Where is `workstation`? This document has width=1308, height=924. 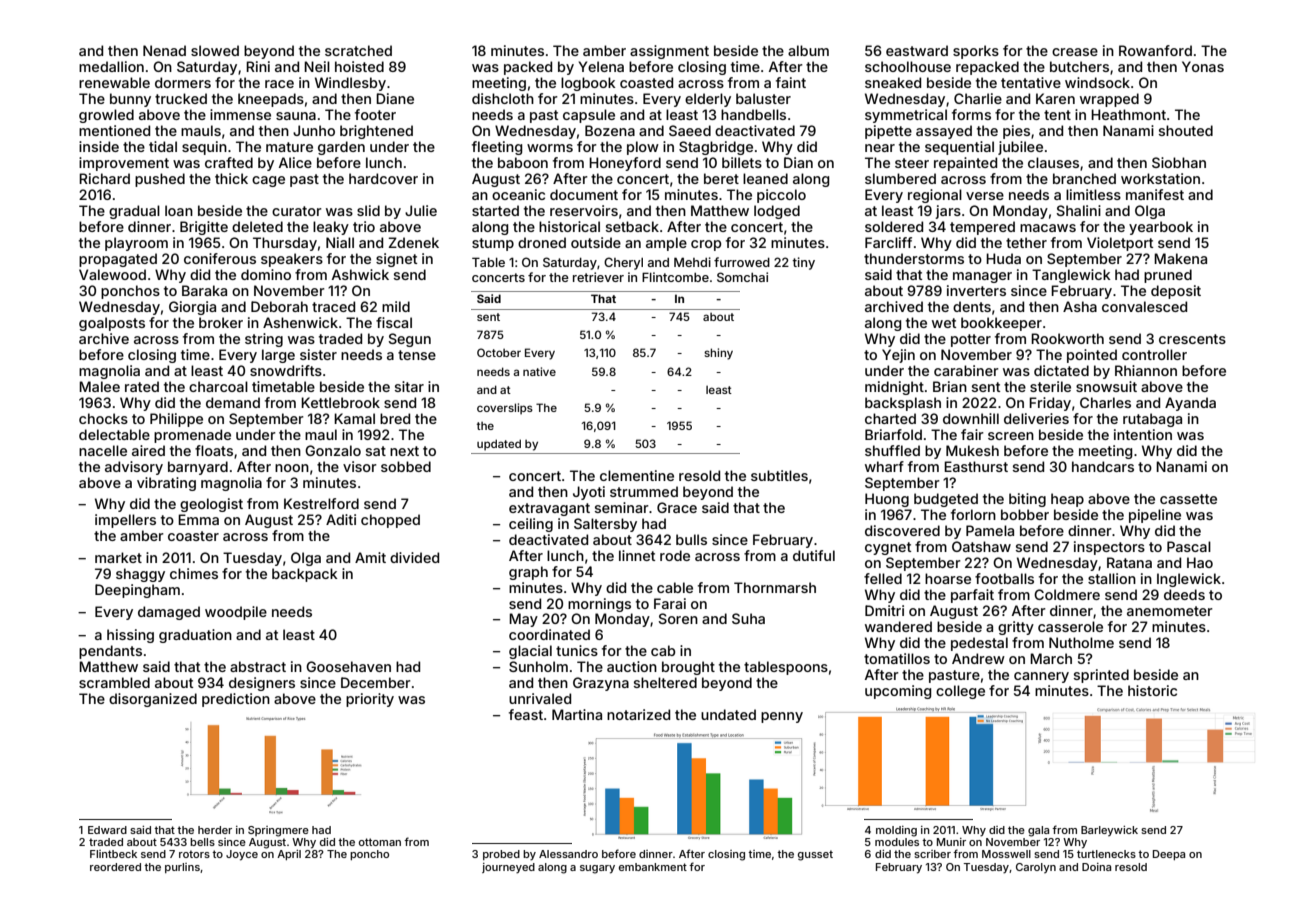
workstation is located at coordinates (1160, 178).
